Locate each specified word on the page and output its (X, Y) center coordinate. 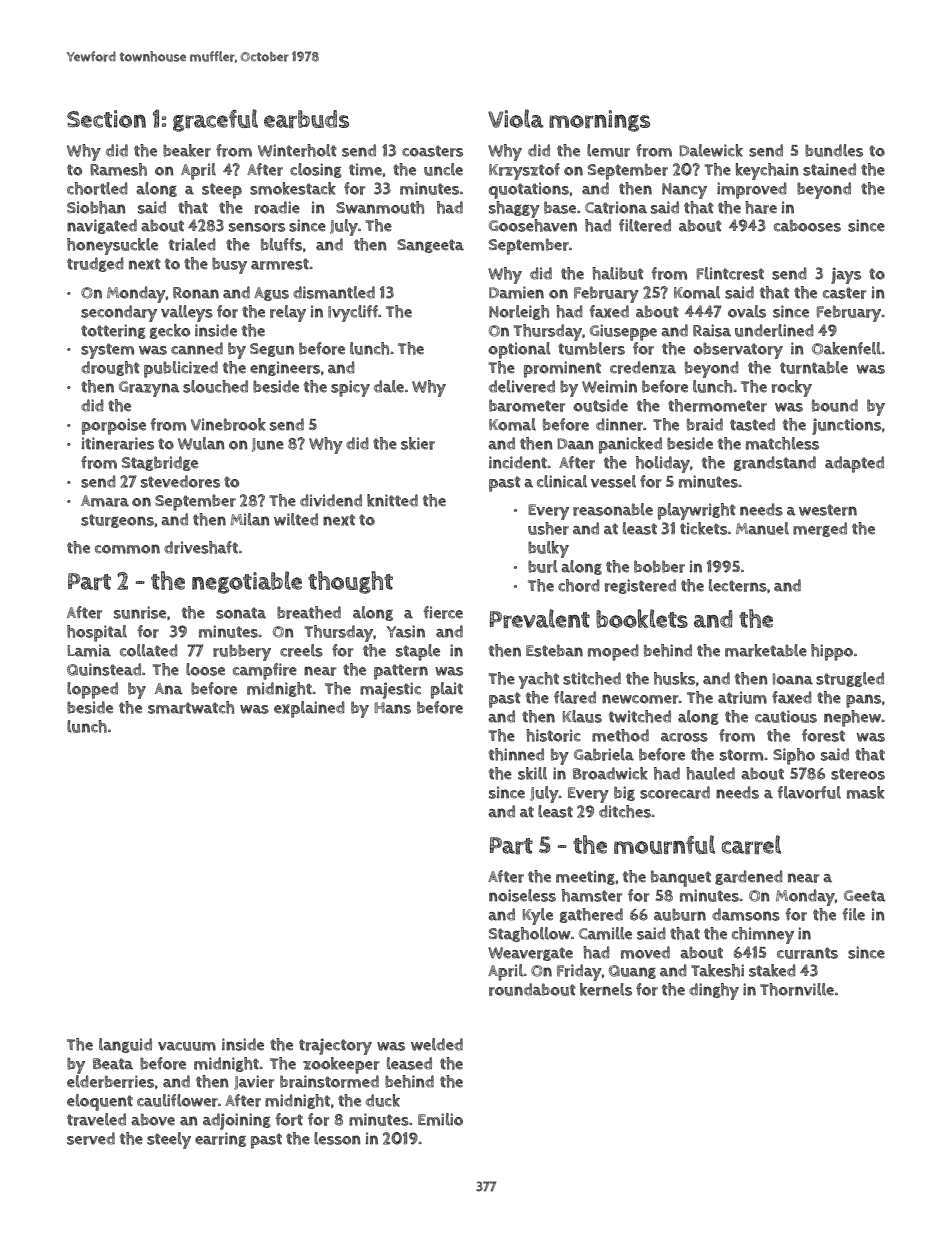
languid (125, 1045)
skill (532, 773)
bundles (834, 150)
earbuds (306, 119)
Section (106, 119)
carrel (751, 844)
